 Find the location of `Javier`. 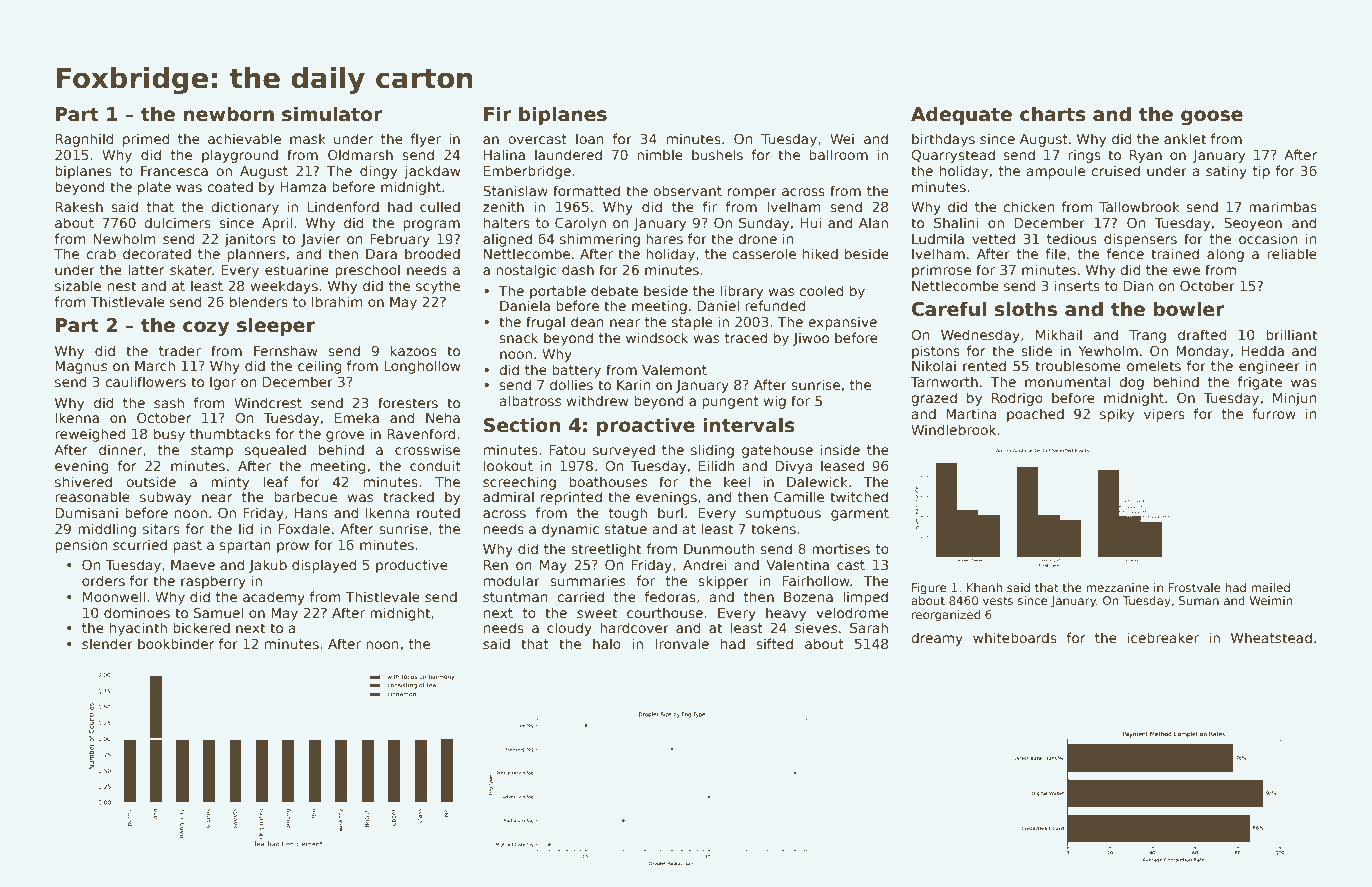

Javier is located at coordinates (321, 240).
